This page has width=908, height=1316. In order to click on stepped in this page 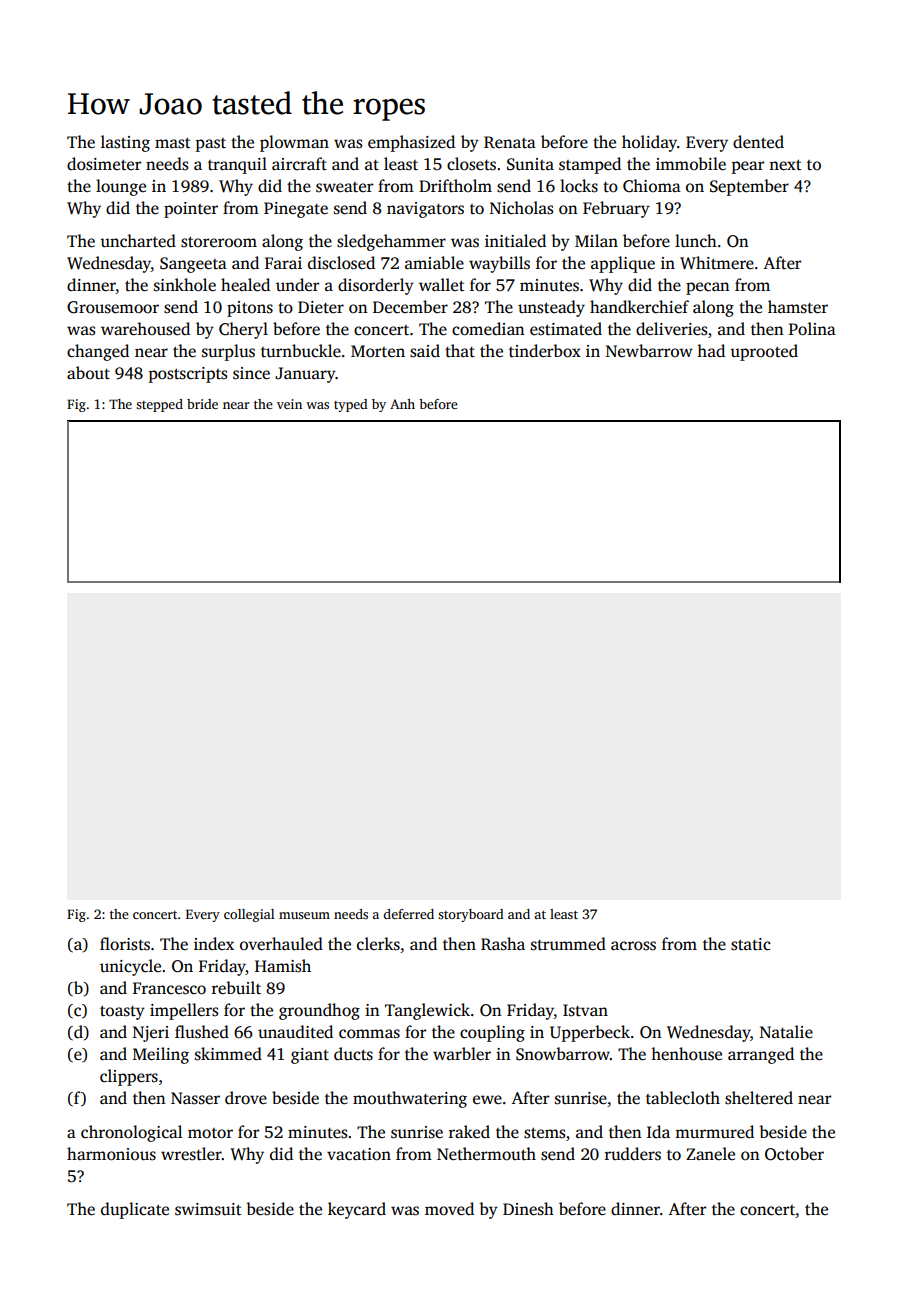, I will do `click(159, 405)`.
